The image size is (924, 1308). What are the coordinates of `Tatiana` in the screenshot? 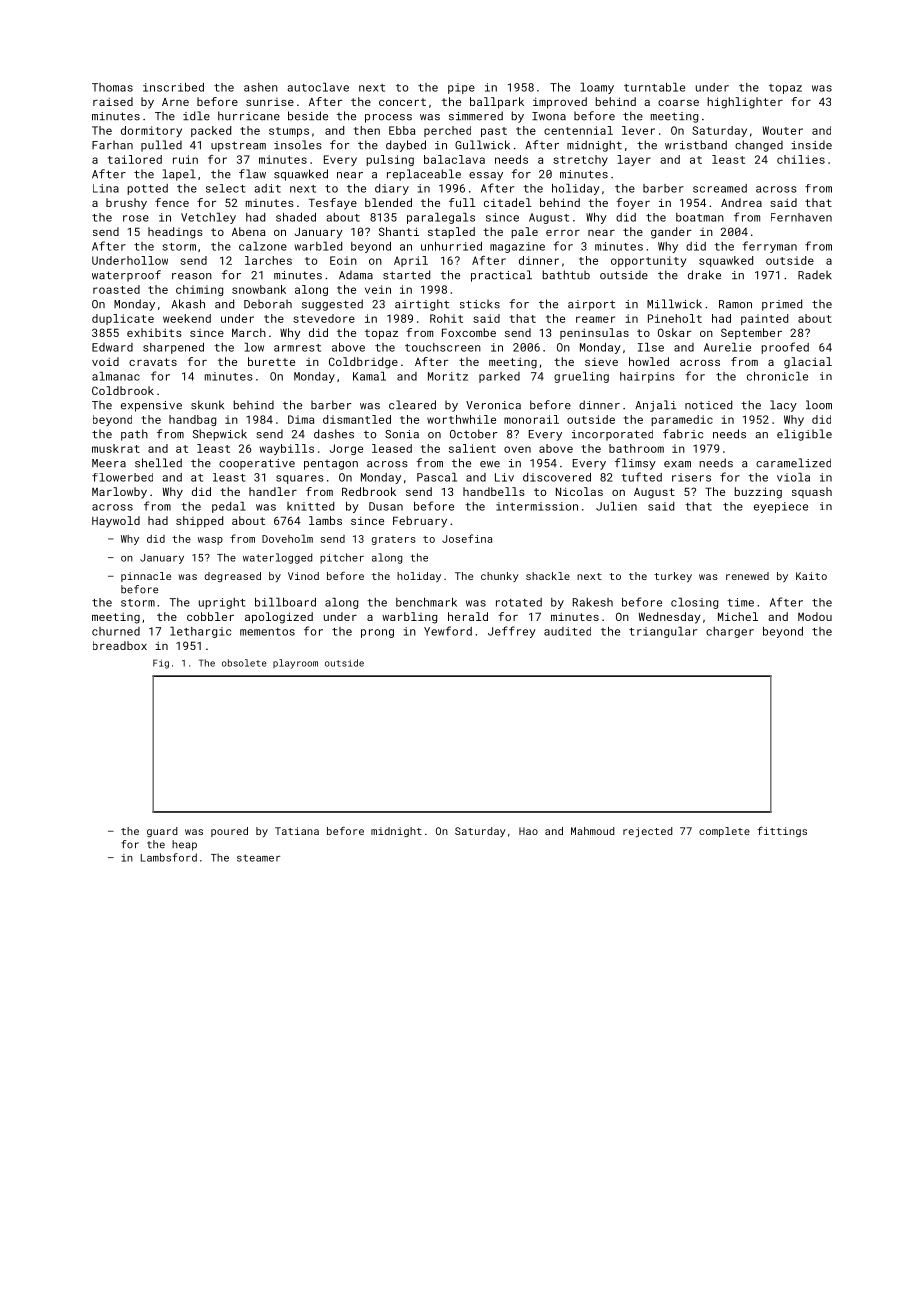 It's located at (297, 831).
